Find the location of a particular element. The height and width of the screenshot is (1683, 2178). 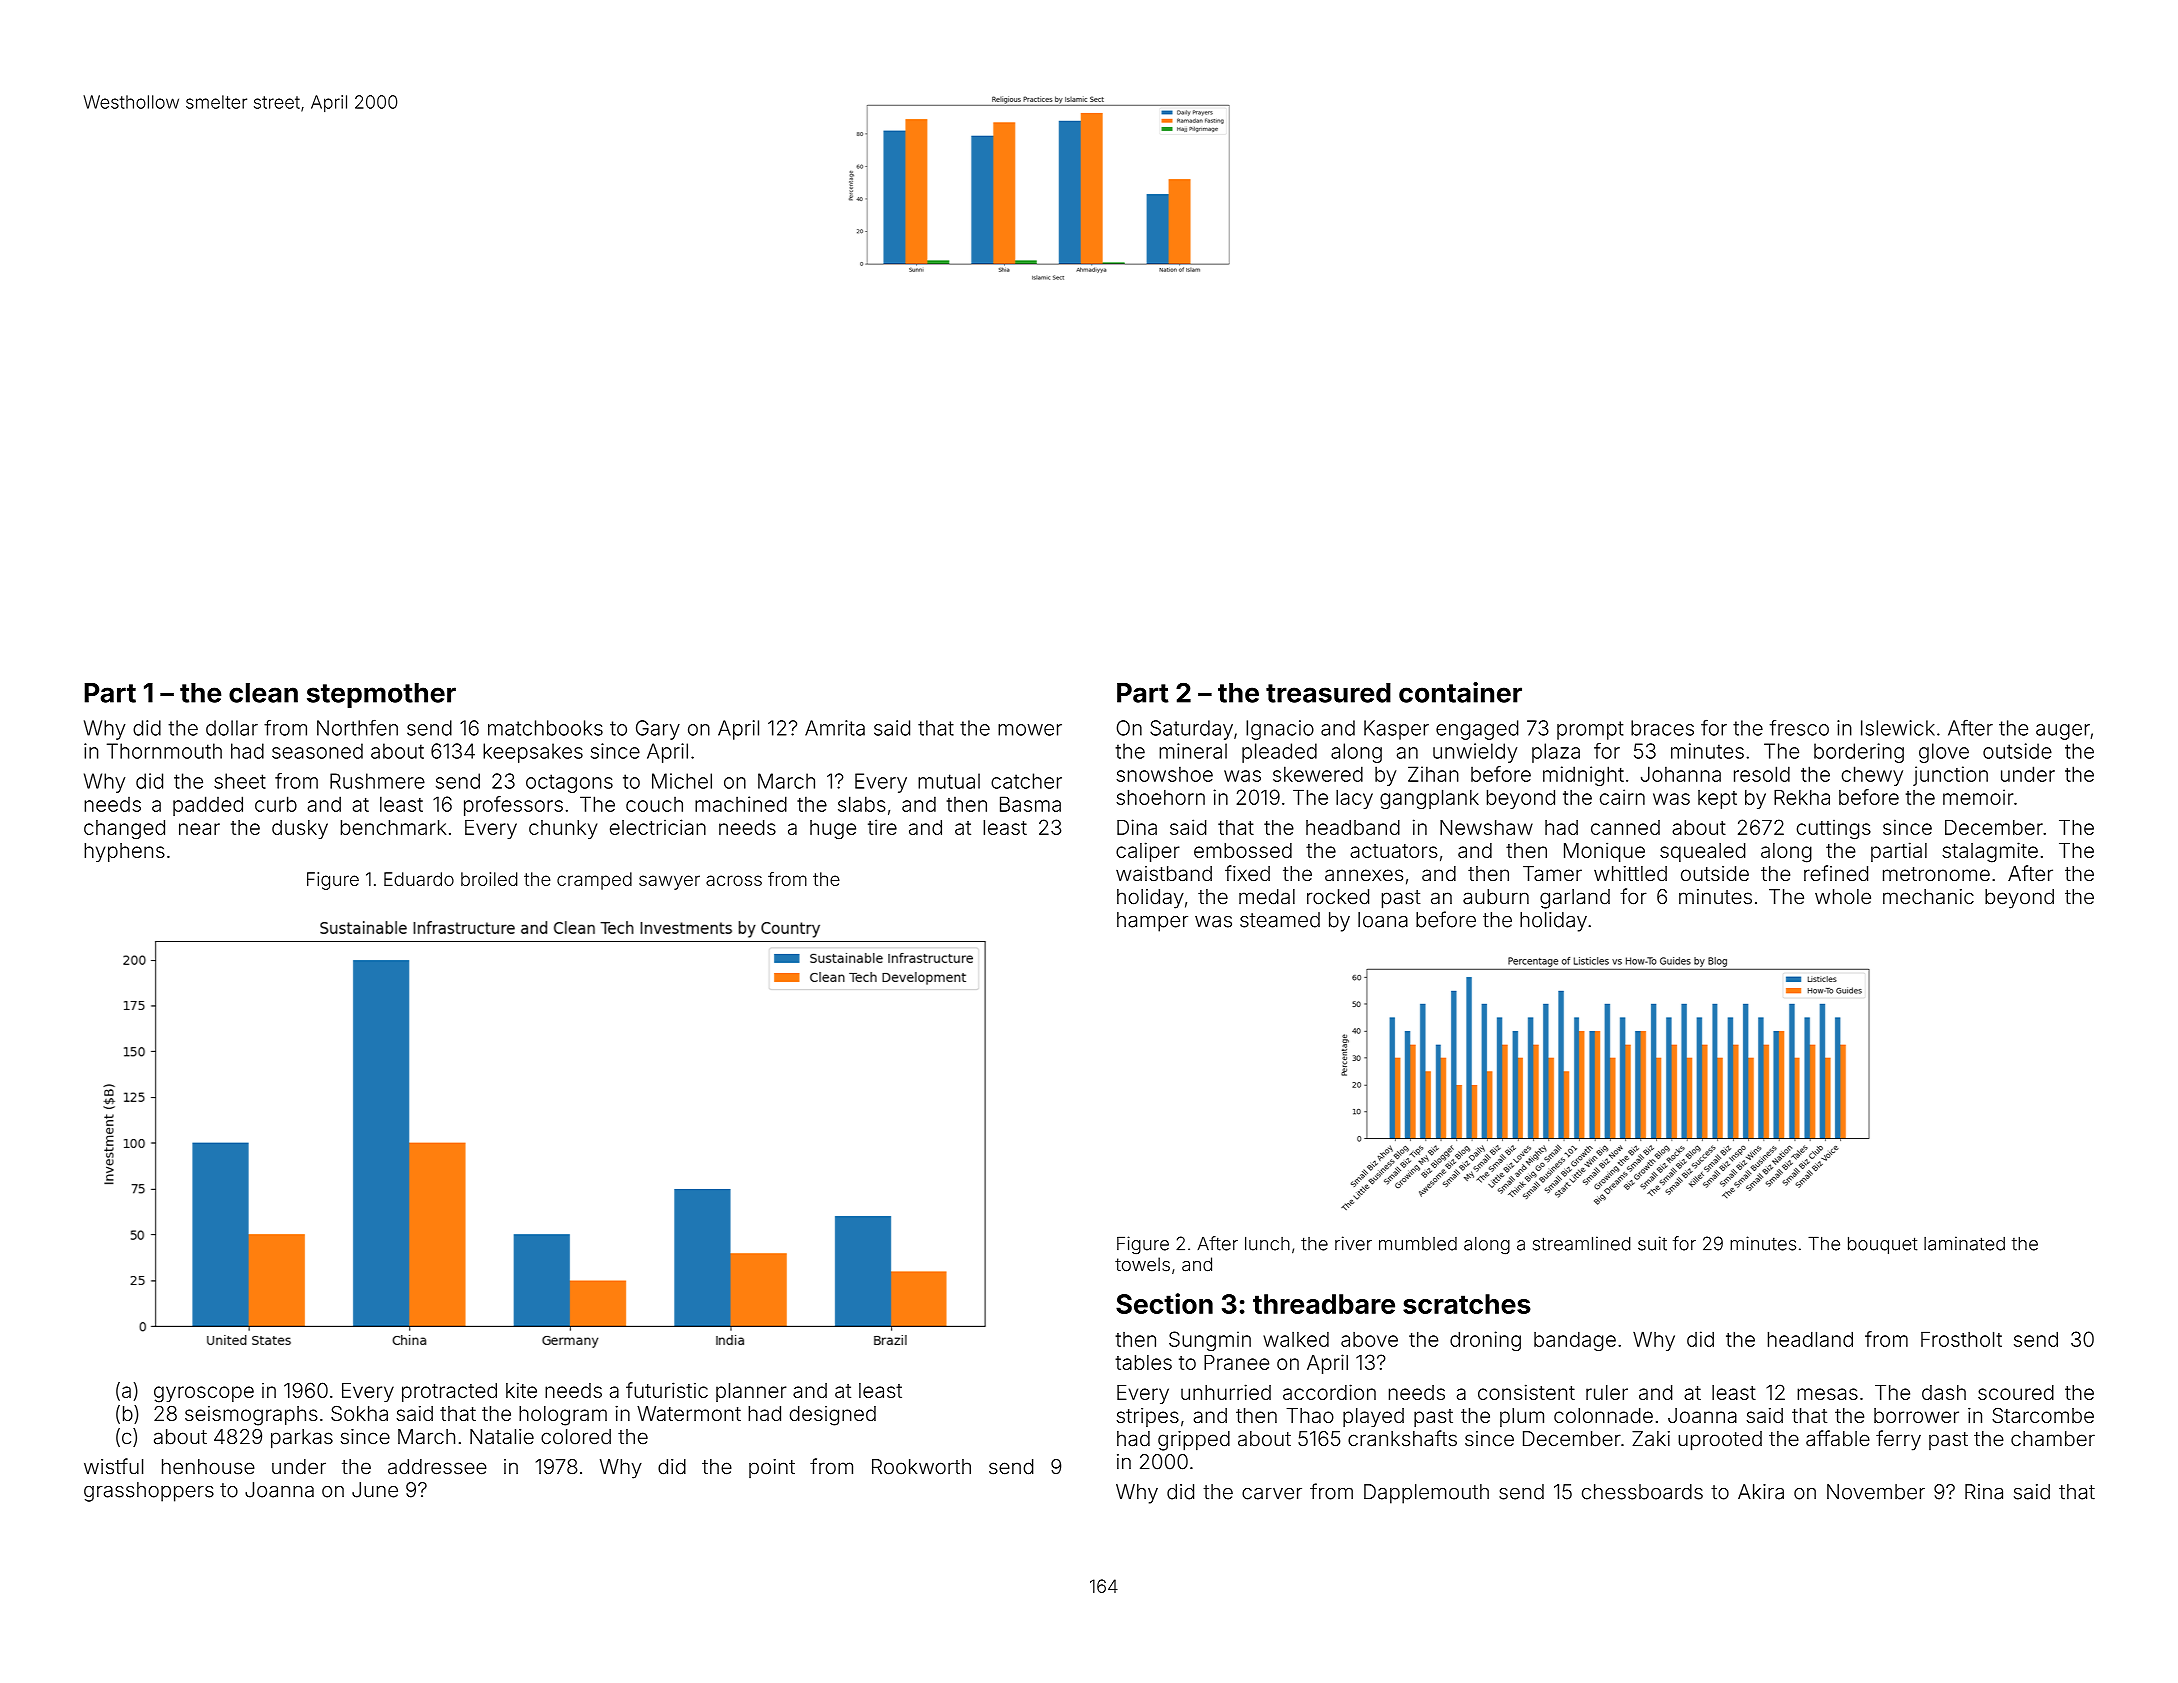

towels is located at coordinates (1142, 1264).
